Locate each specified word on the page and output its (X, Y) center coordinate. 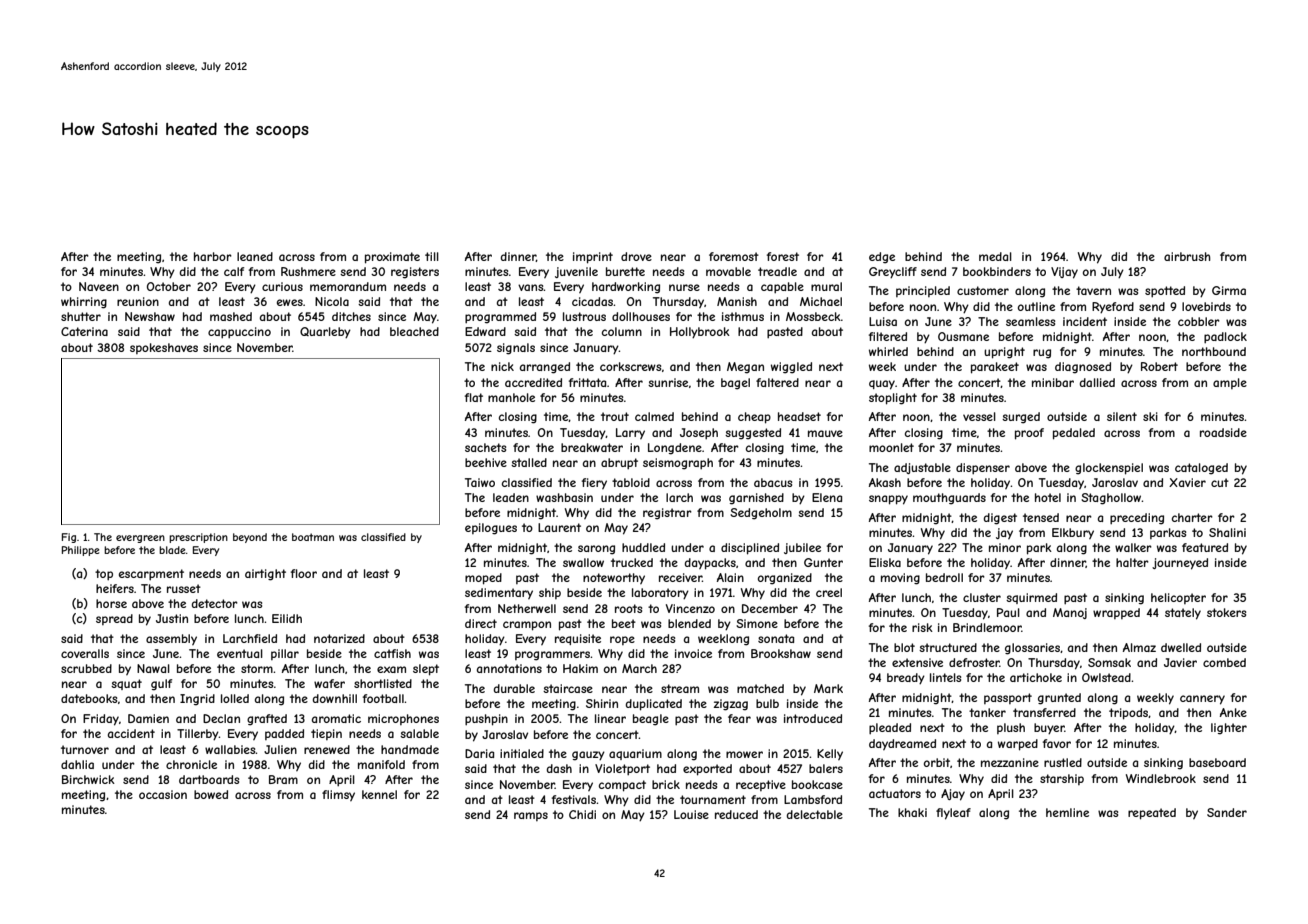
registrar (667, 514)
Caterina (84, 331)
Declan (221, 718)
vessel (979, 416)
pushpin (486, 720)
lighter (1229, 729)
